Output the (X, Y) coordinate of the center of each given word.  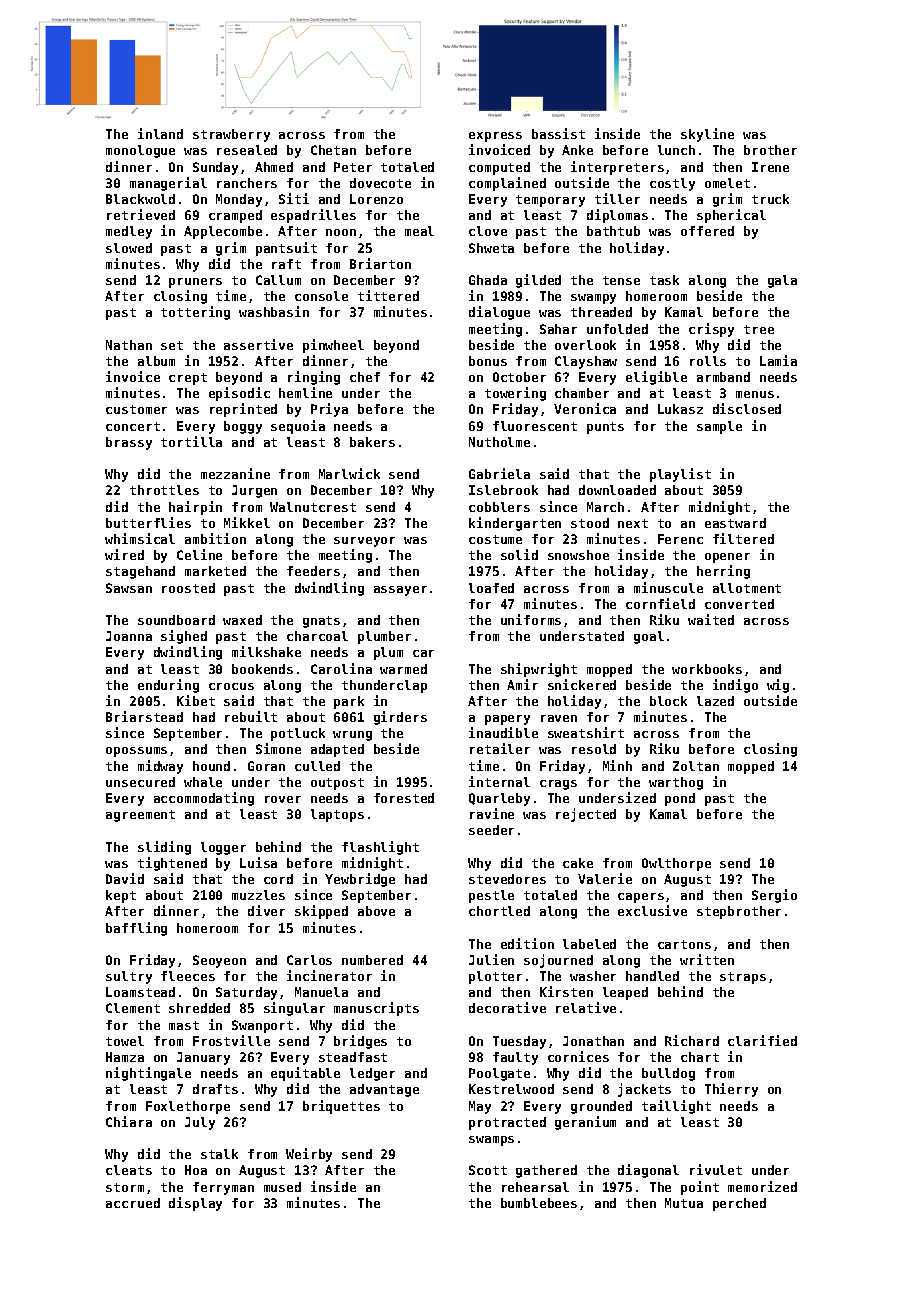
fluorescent (535, 426)
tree (759, 329)
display (195, 1204)
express (495, 137)
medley (129, 232)
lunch (676, 150)
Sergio (774, 896)
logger (223, 848)
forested (404, 798)
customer (136, 409)
